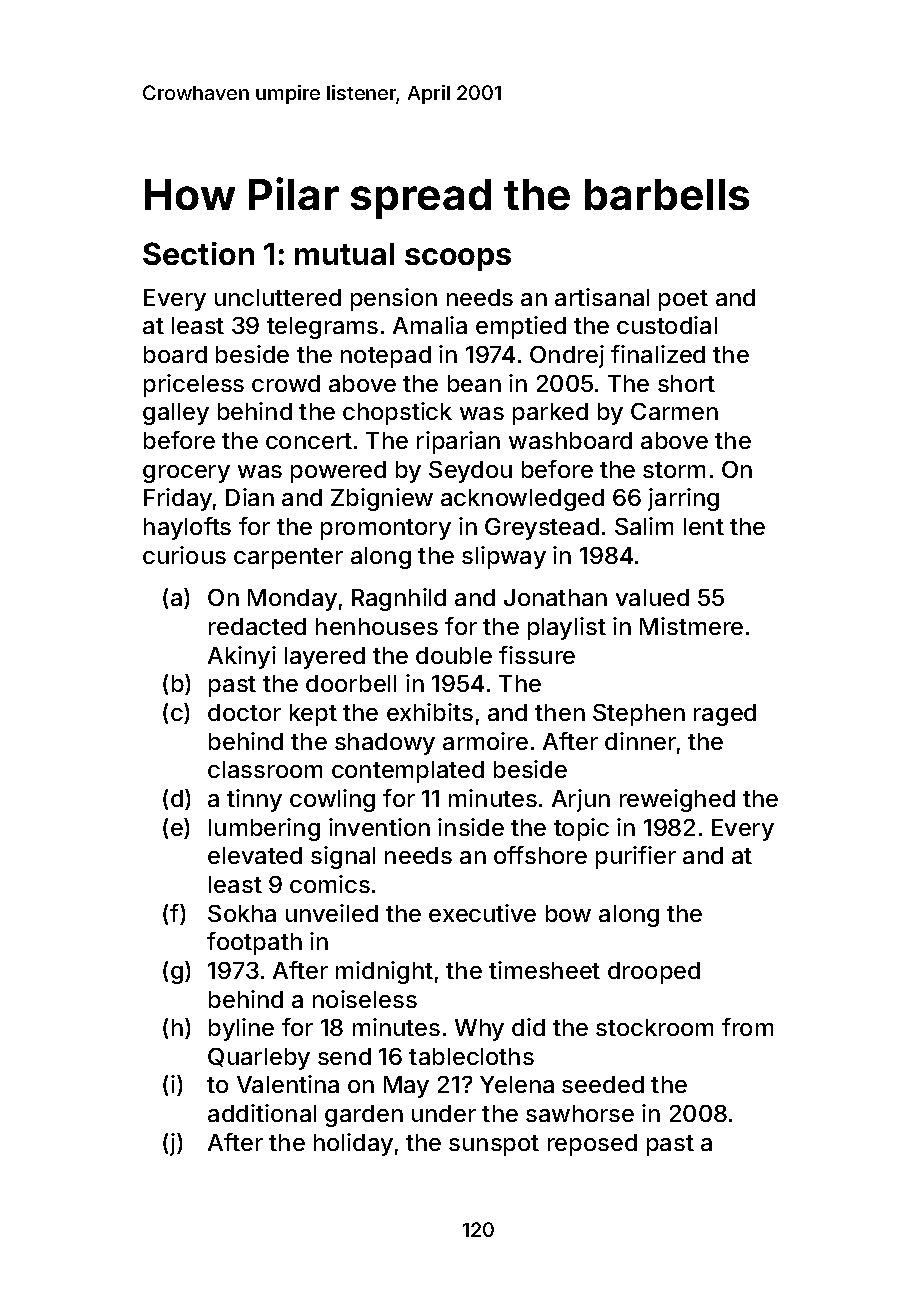 The image size is (924, 1311). I want to click on Ondrej, so click(567, 356).
